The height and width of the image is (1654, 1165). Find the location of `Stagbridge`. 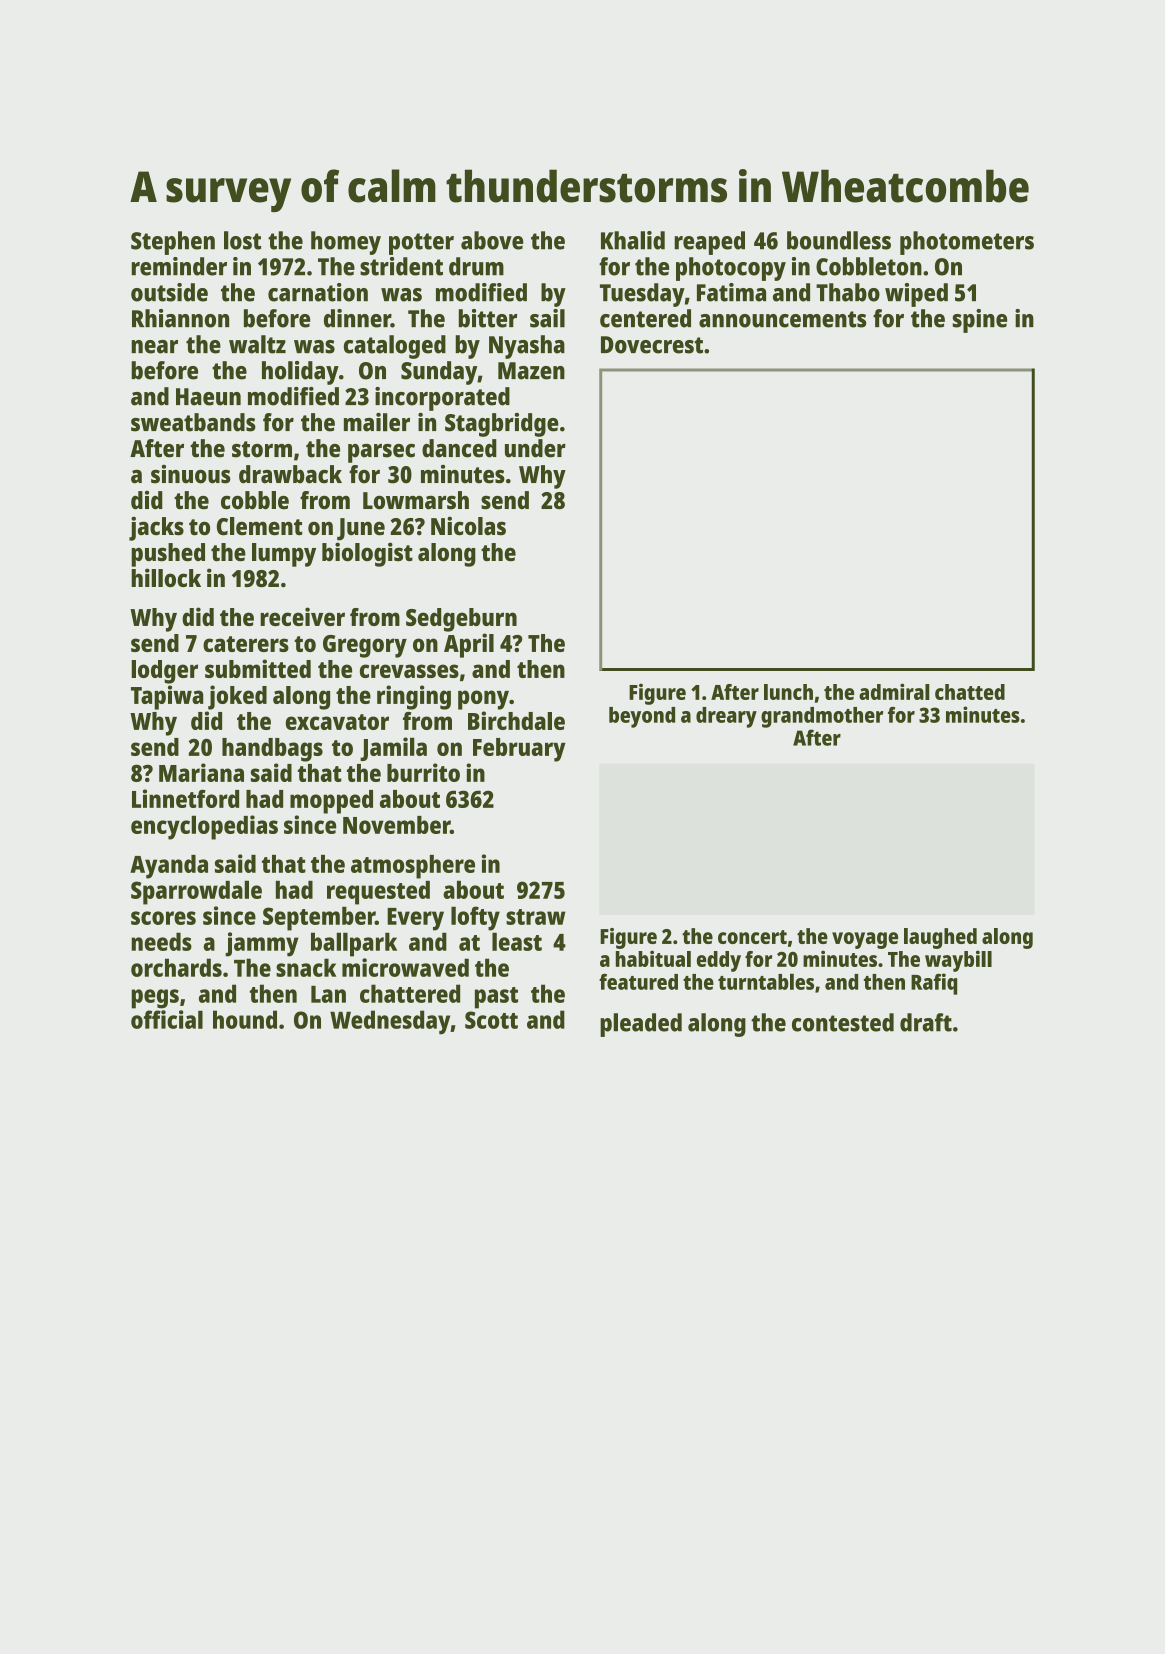

Stagbridge is located at coordinates (502, 425).
